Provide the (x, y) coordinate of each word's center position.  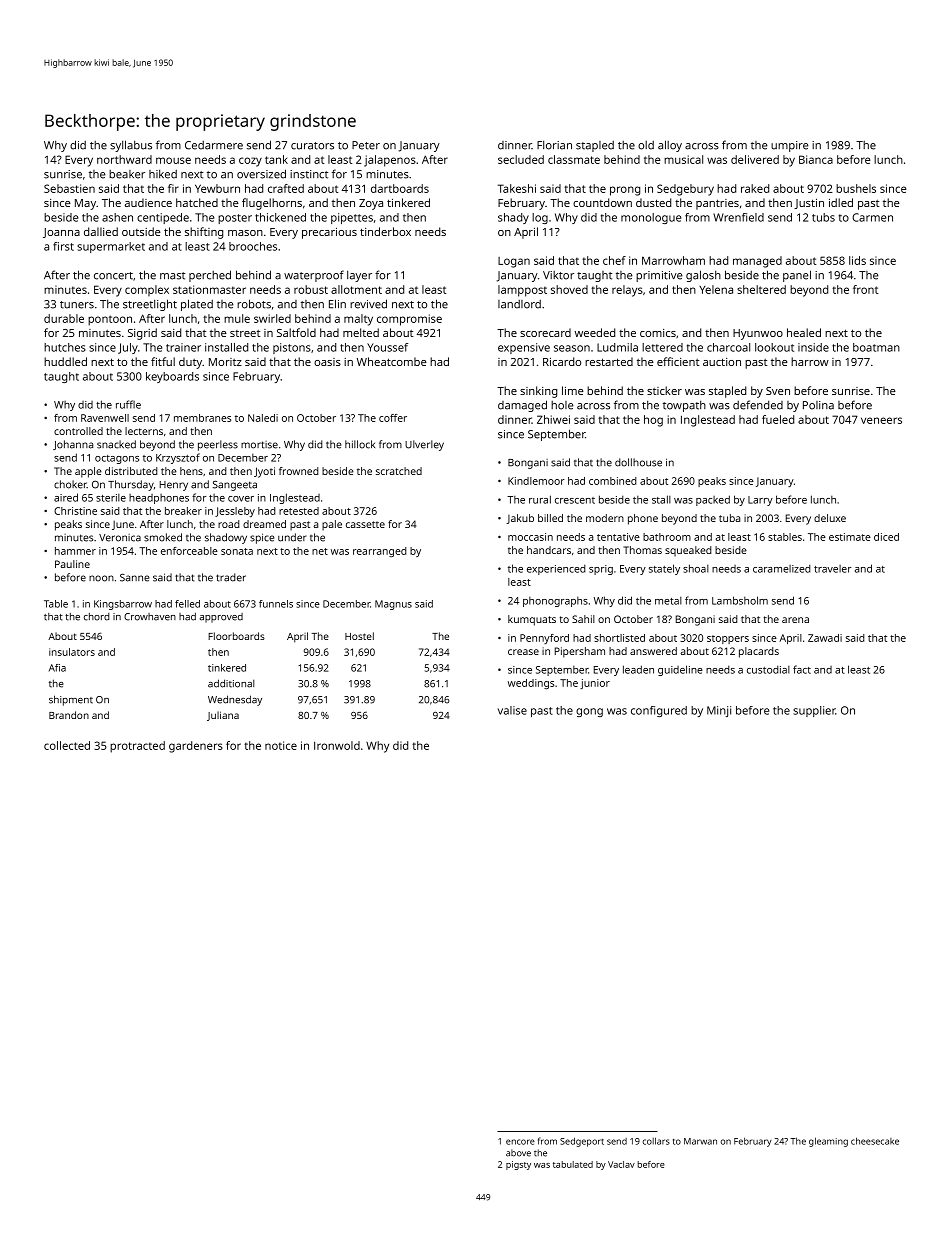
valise (512, 710)
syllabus (131, 146)
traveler (832, 569)
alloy (670, 146)
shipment (71, 700)
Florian (554, 145)
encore (520, 1142)
